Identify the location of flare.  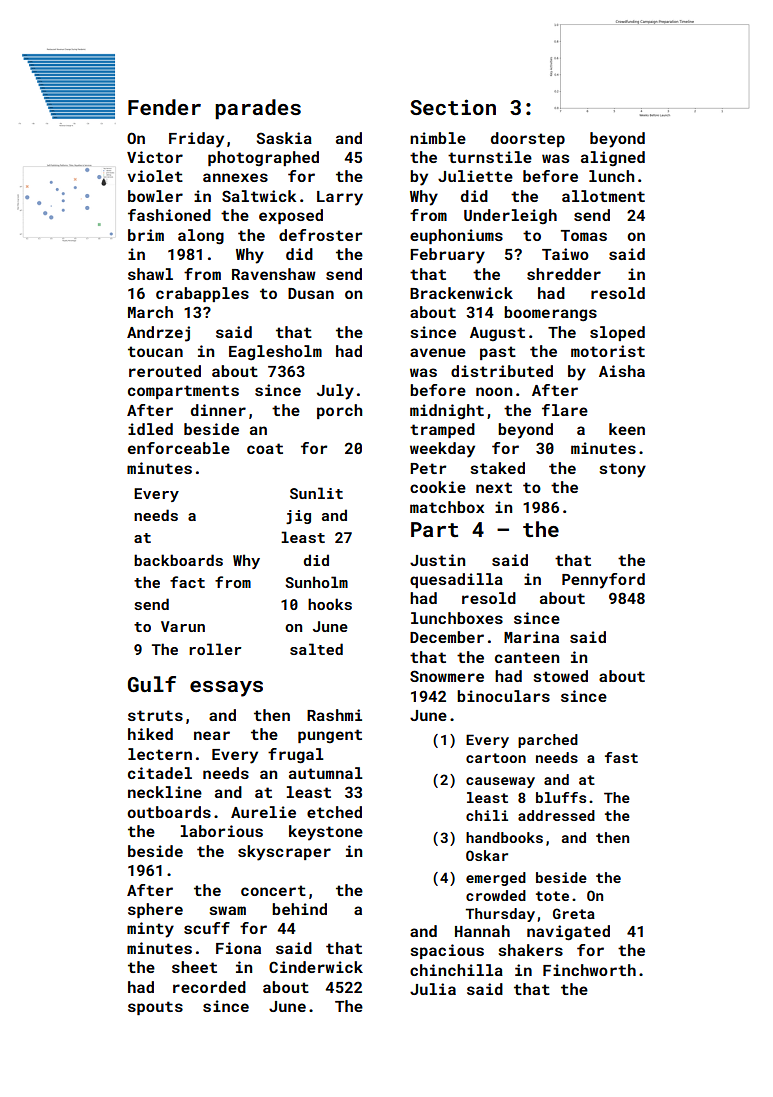
(565, 410).
